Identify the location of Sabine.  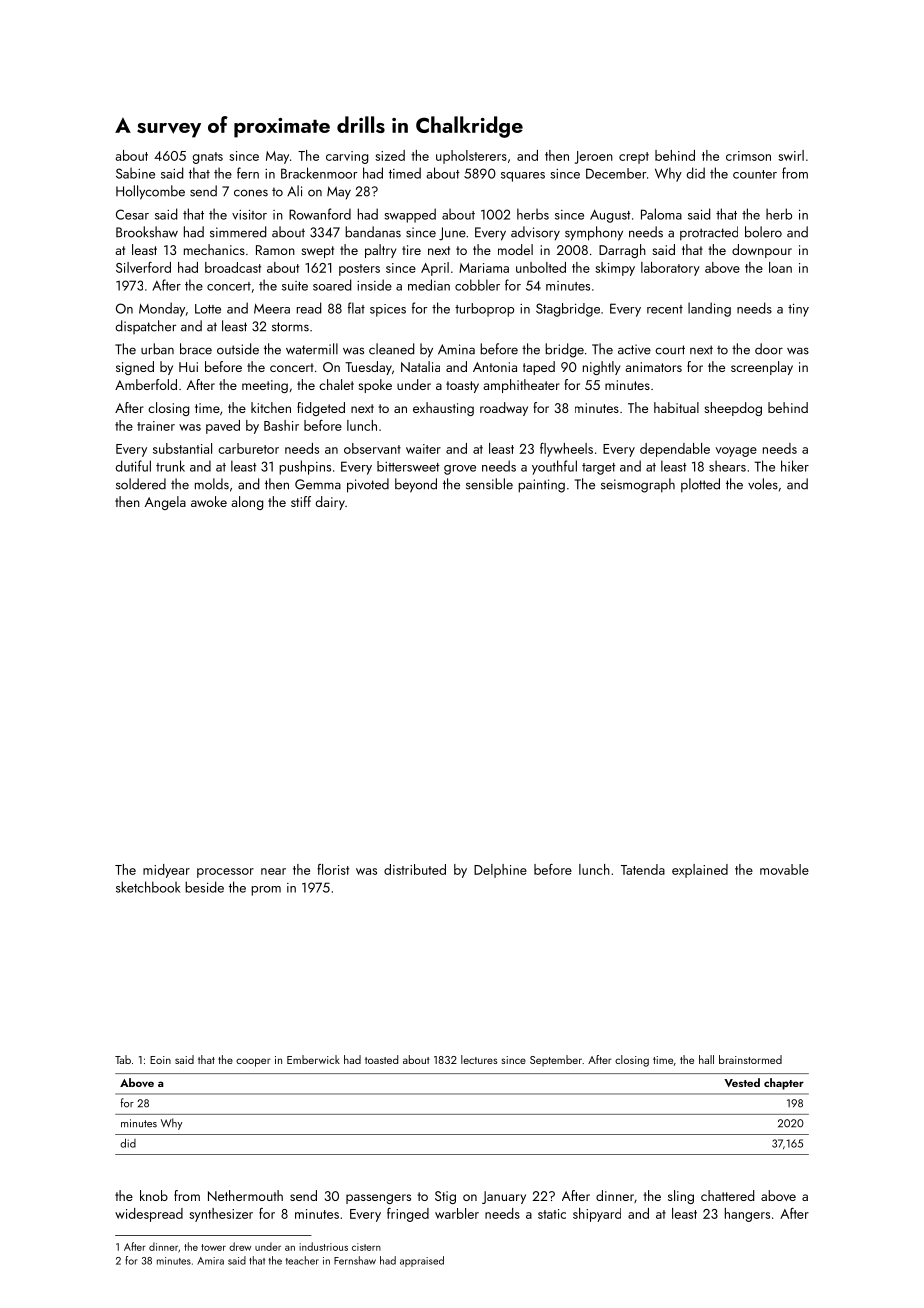
(135, 173).
